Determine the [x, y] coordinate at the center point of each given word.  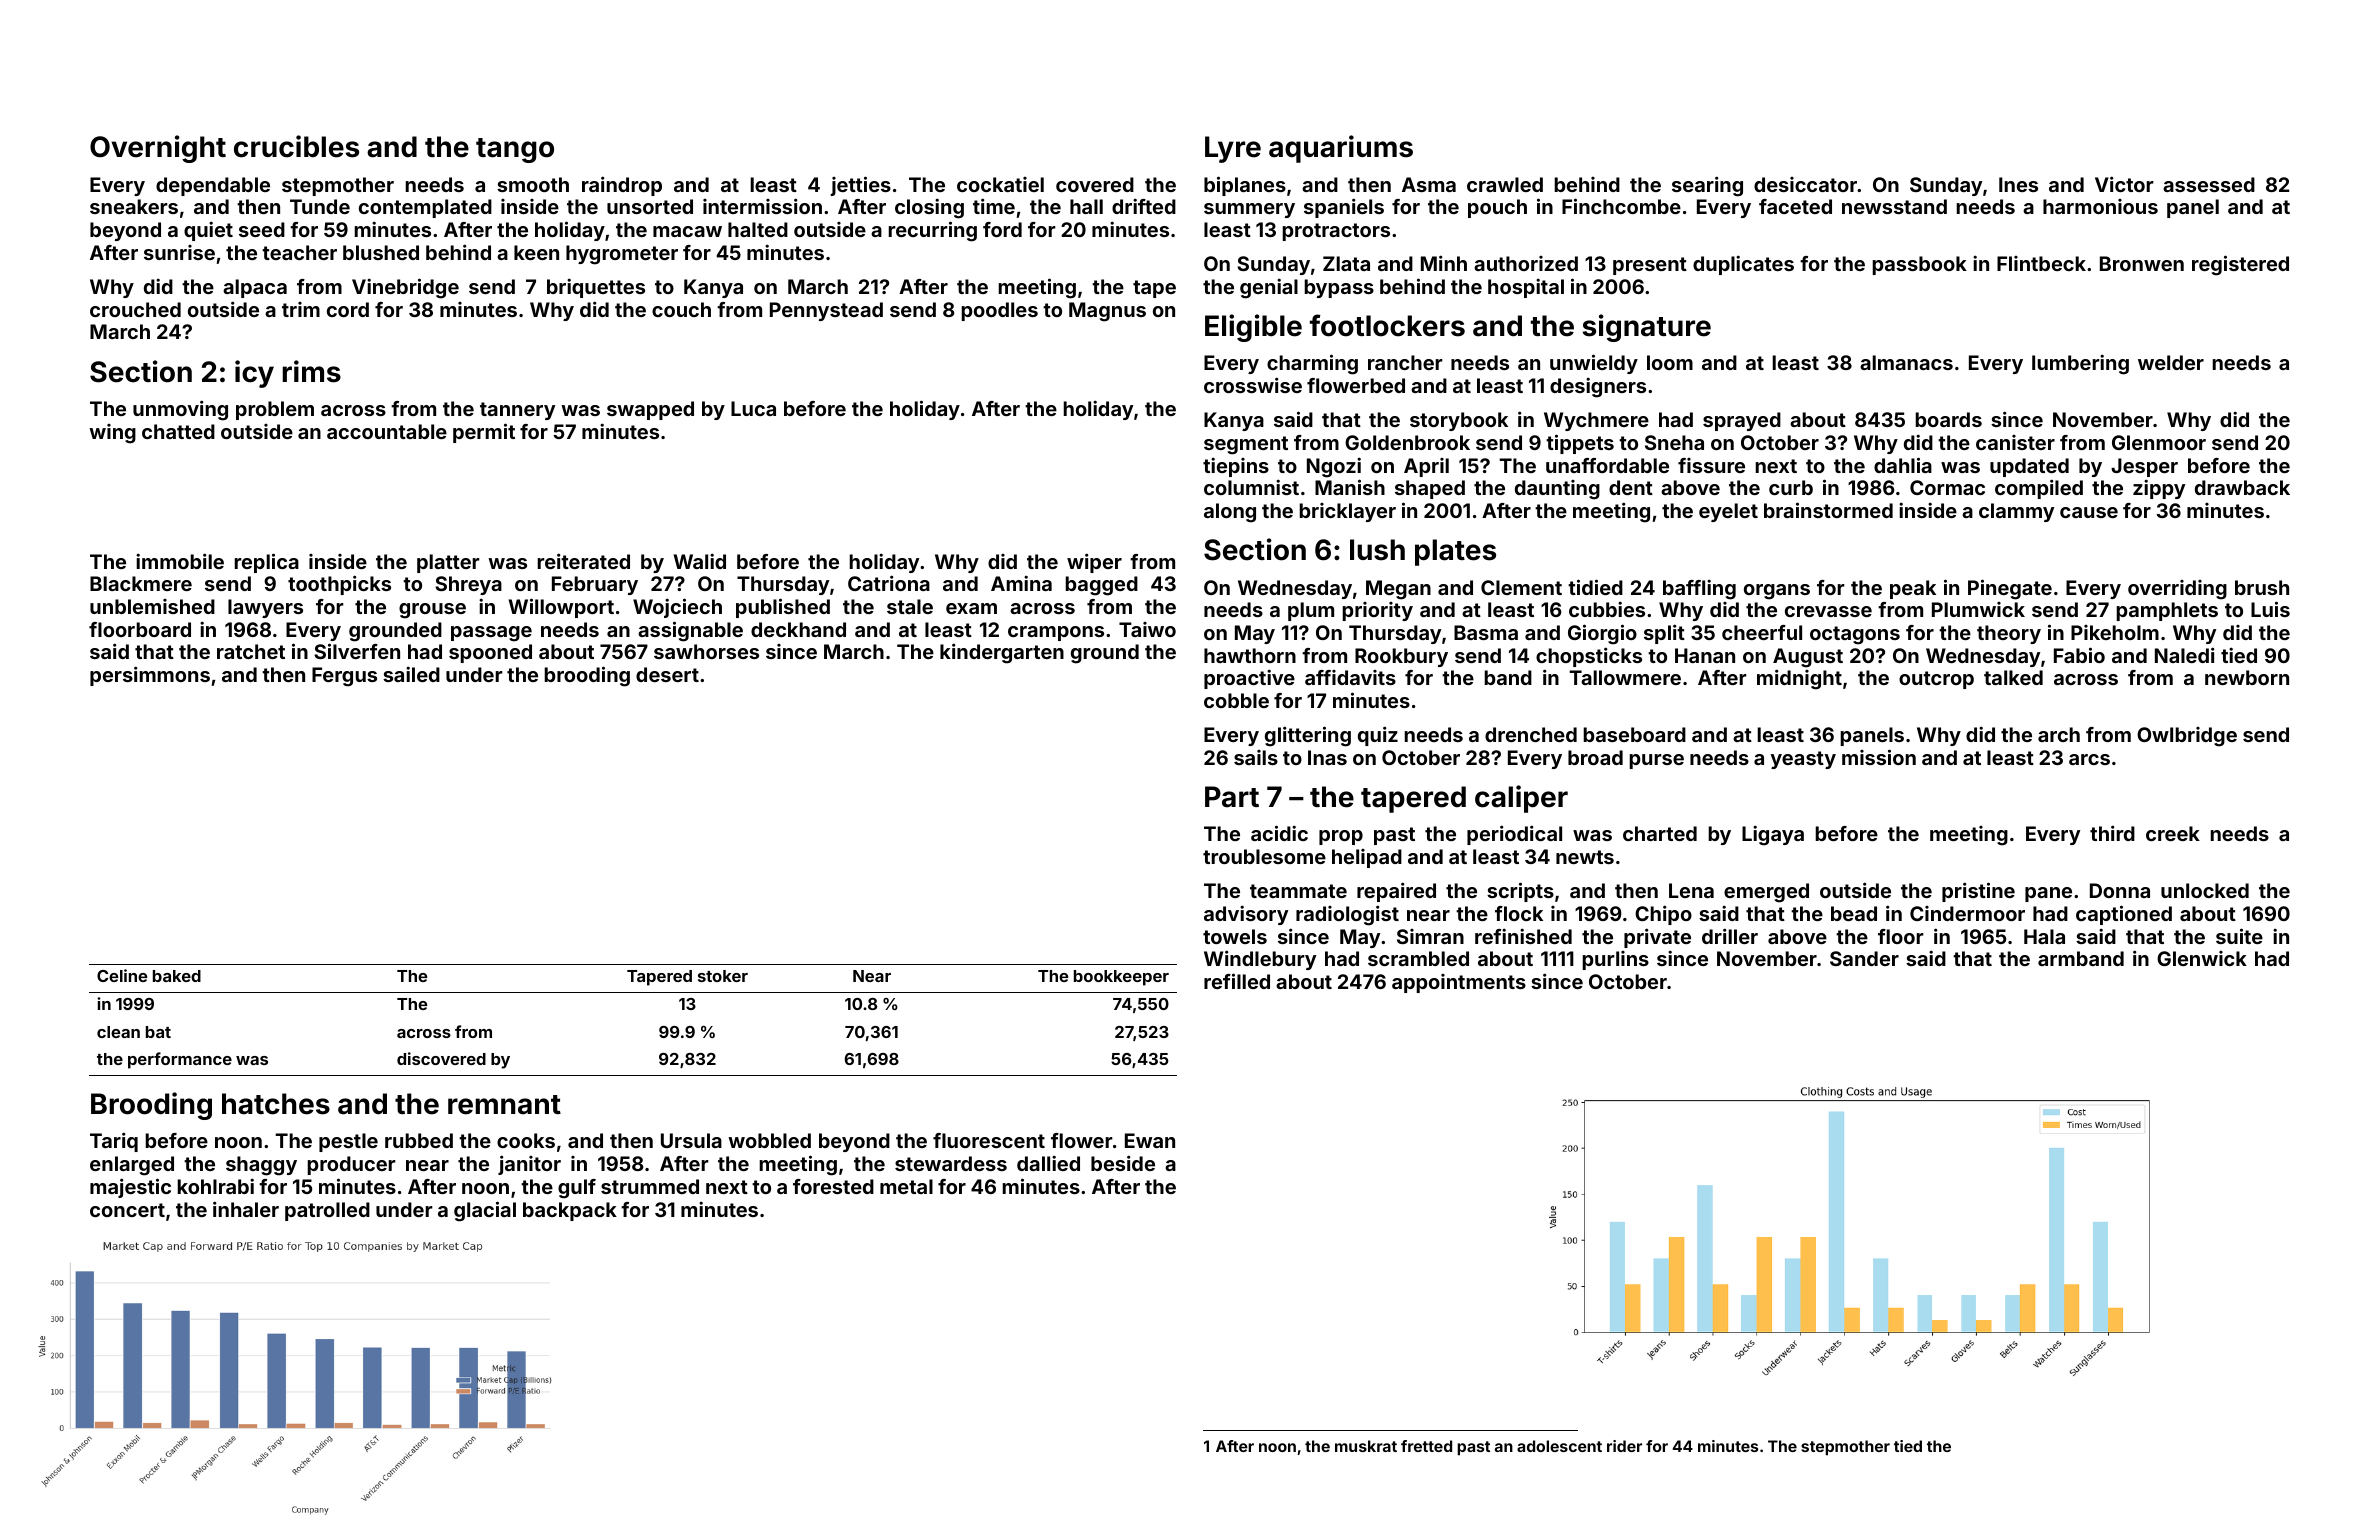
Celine [122, 975]
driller [1730, 936]
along [1230, 513]
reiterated [583, 561]
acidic [1279, 833]
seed [262, 229]
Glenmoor [2159, 442]
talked [2013, 677]
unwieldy [1594, 364]
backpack [570, 1211]
